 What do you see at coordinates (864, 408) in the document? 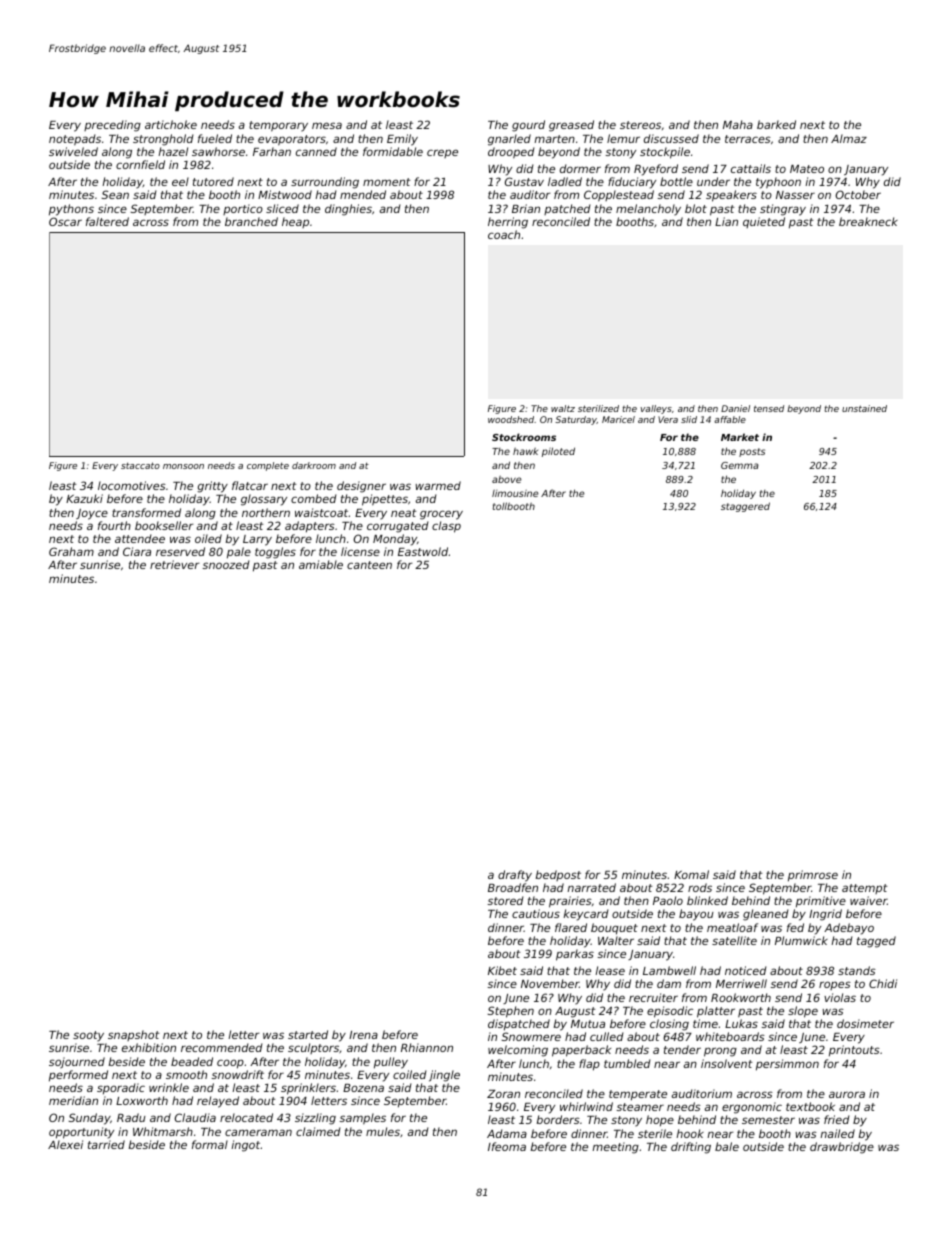
I see `unstained` at bounding box center [864, 408].
